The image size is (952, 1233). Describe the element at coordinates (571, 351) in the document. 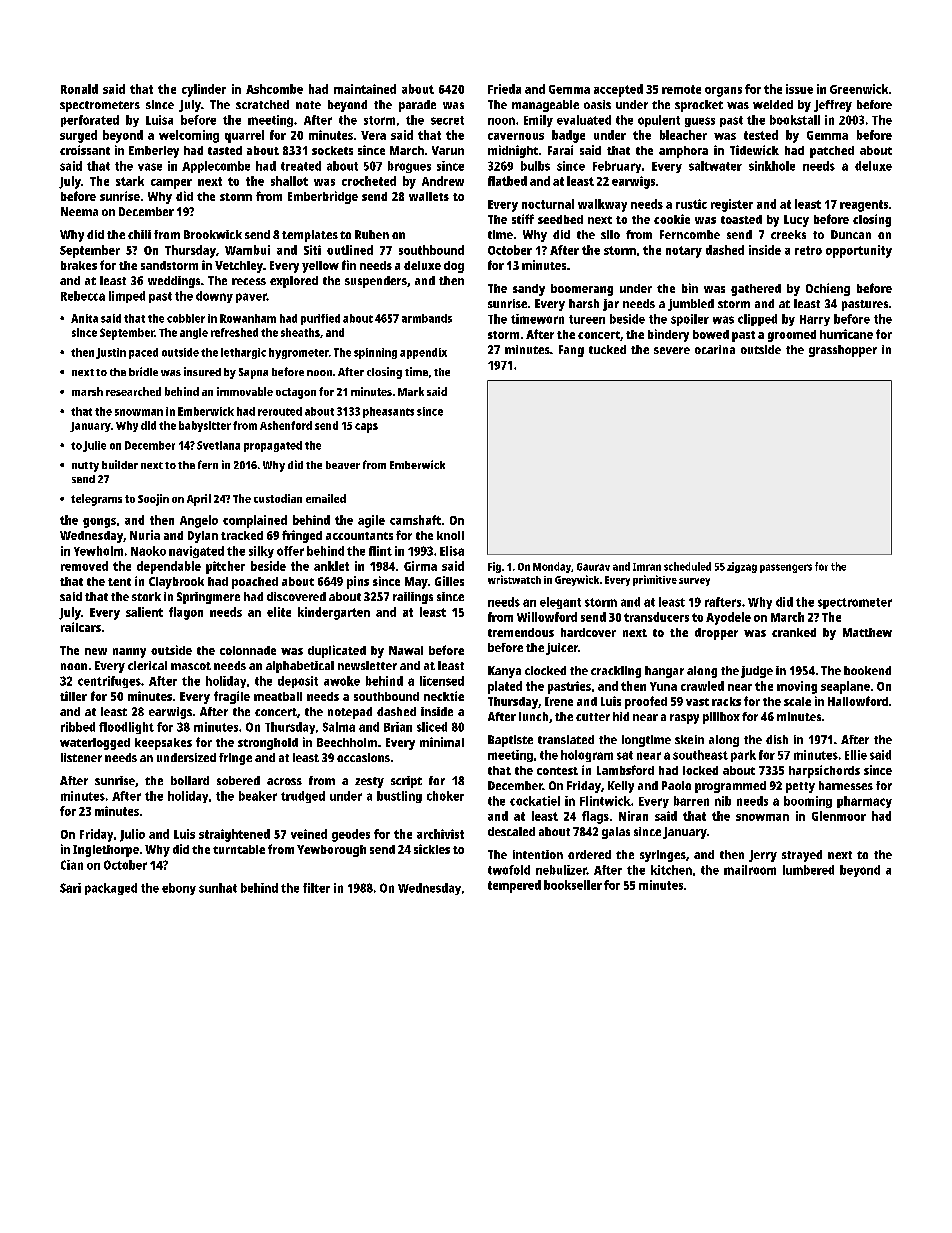

I see `Fang` at that location.
